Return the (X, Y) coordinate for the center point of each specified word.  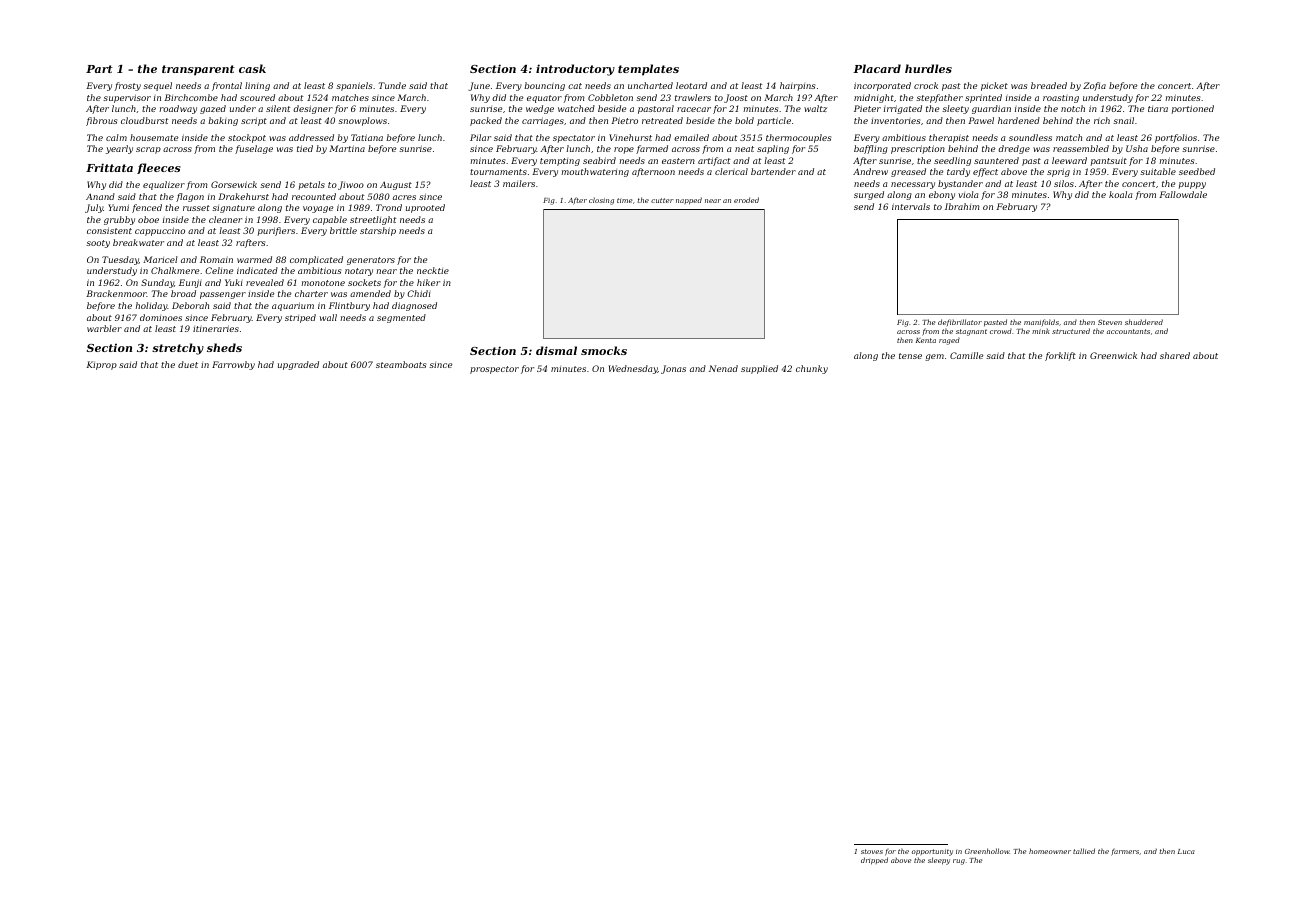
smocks (604, 350)
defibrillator (960, 322)
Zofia (1094, 86)
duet (188, 364)
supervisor (127, 98)
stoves (872, 851)
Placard (877, 68)
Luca (1186, 851)
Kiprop (101, 365)
